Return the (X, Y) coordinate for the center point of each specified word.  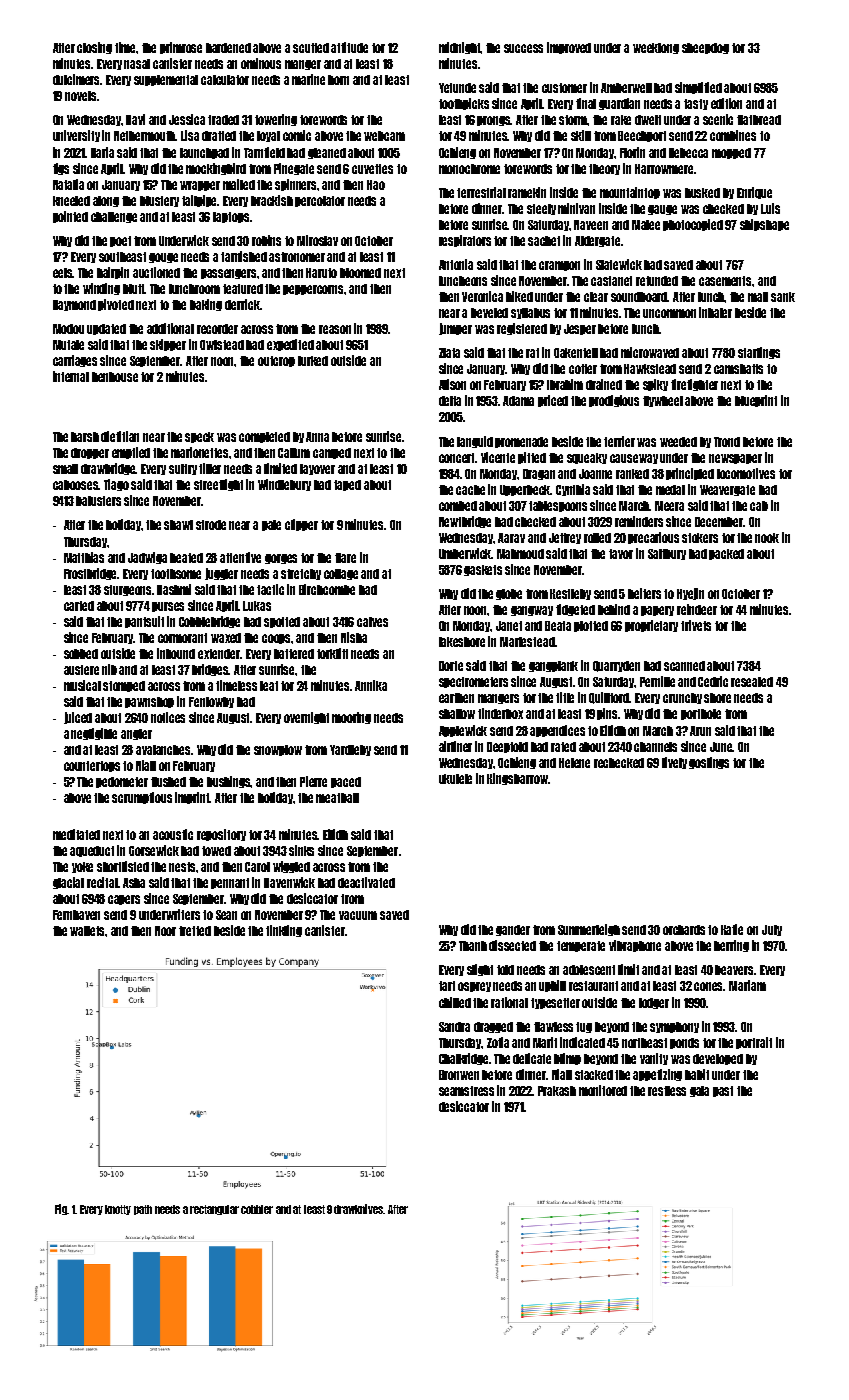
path (143, 1210)
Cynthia (573, 490)
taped (347, 485)
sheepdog (705, 48)
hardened (228, 48)
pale (271, 525)
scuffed (311, 48)
